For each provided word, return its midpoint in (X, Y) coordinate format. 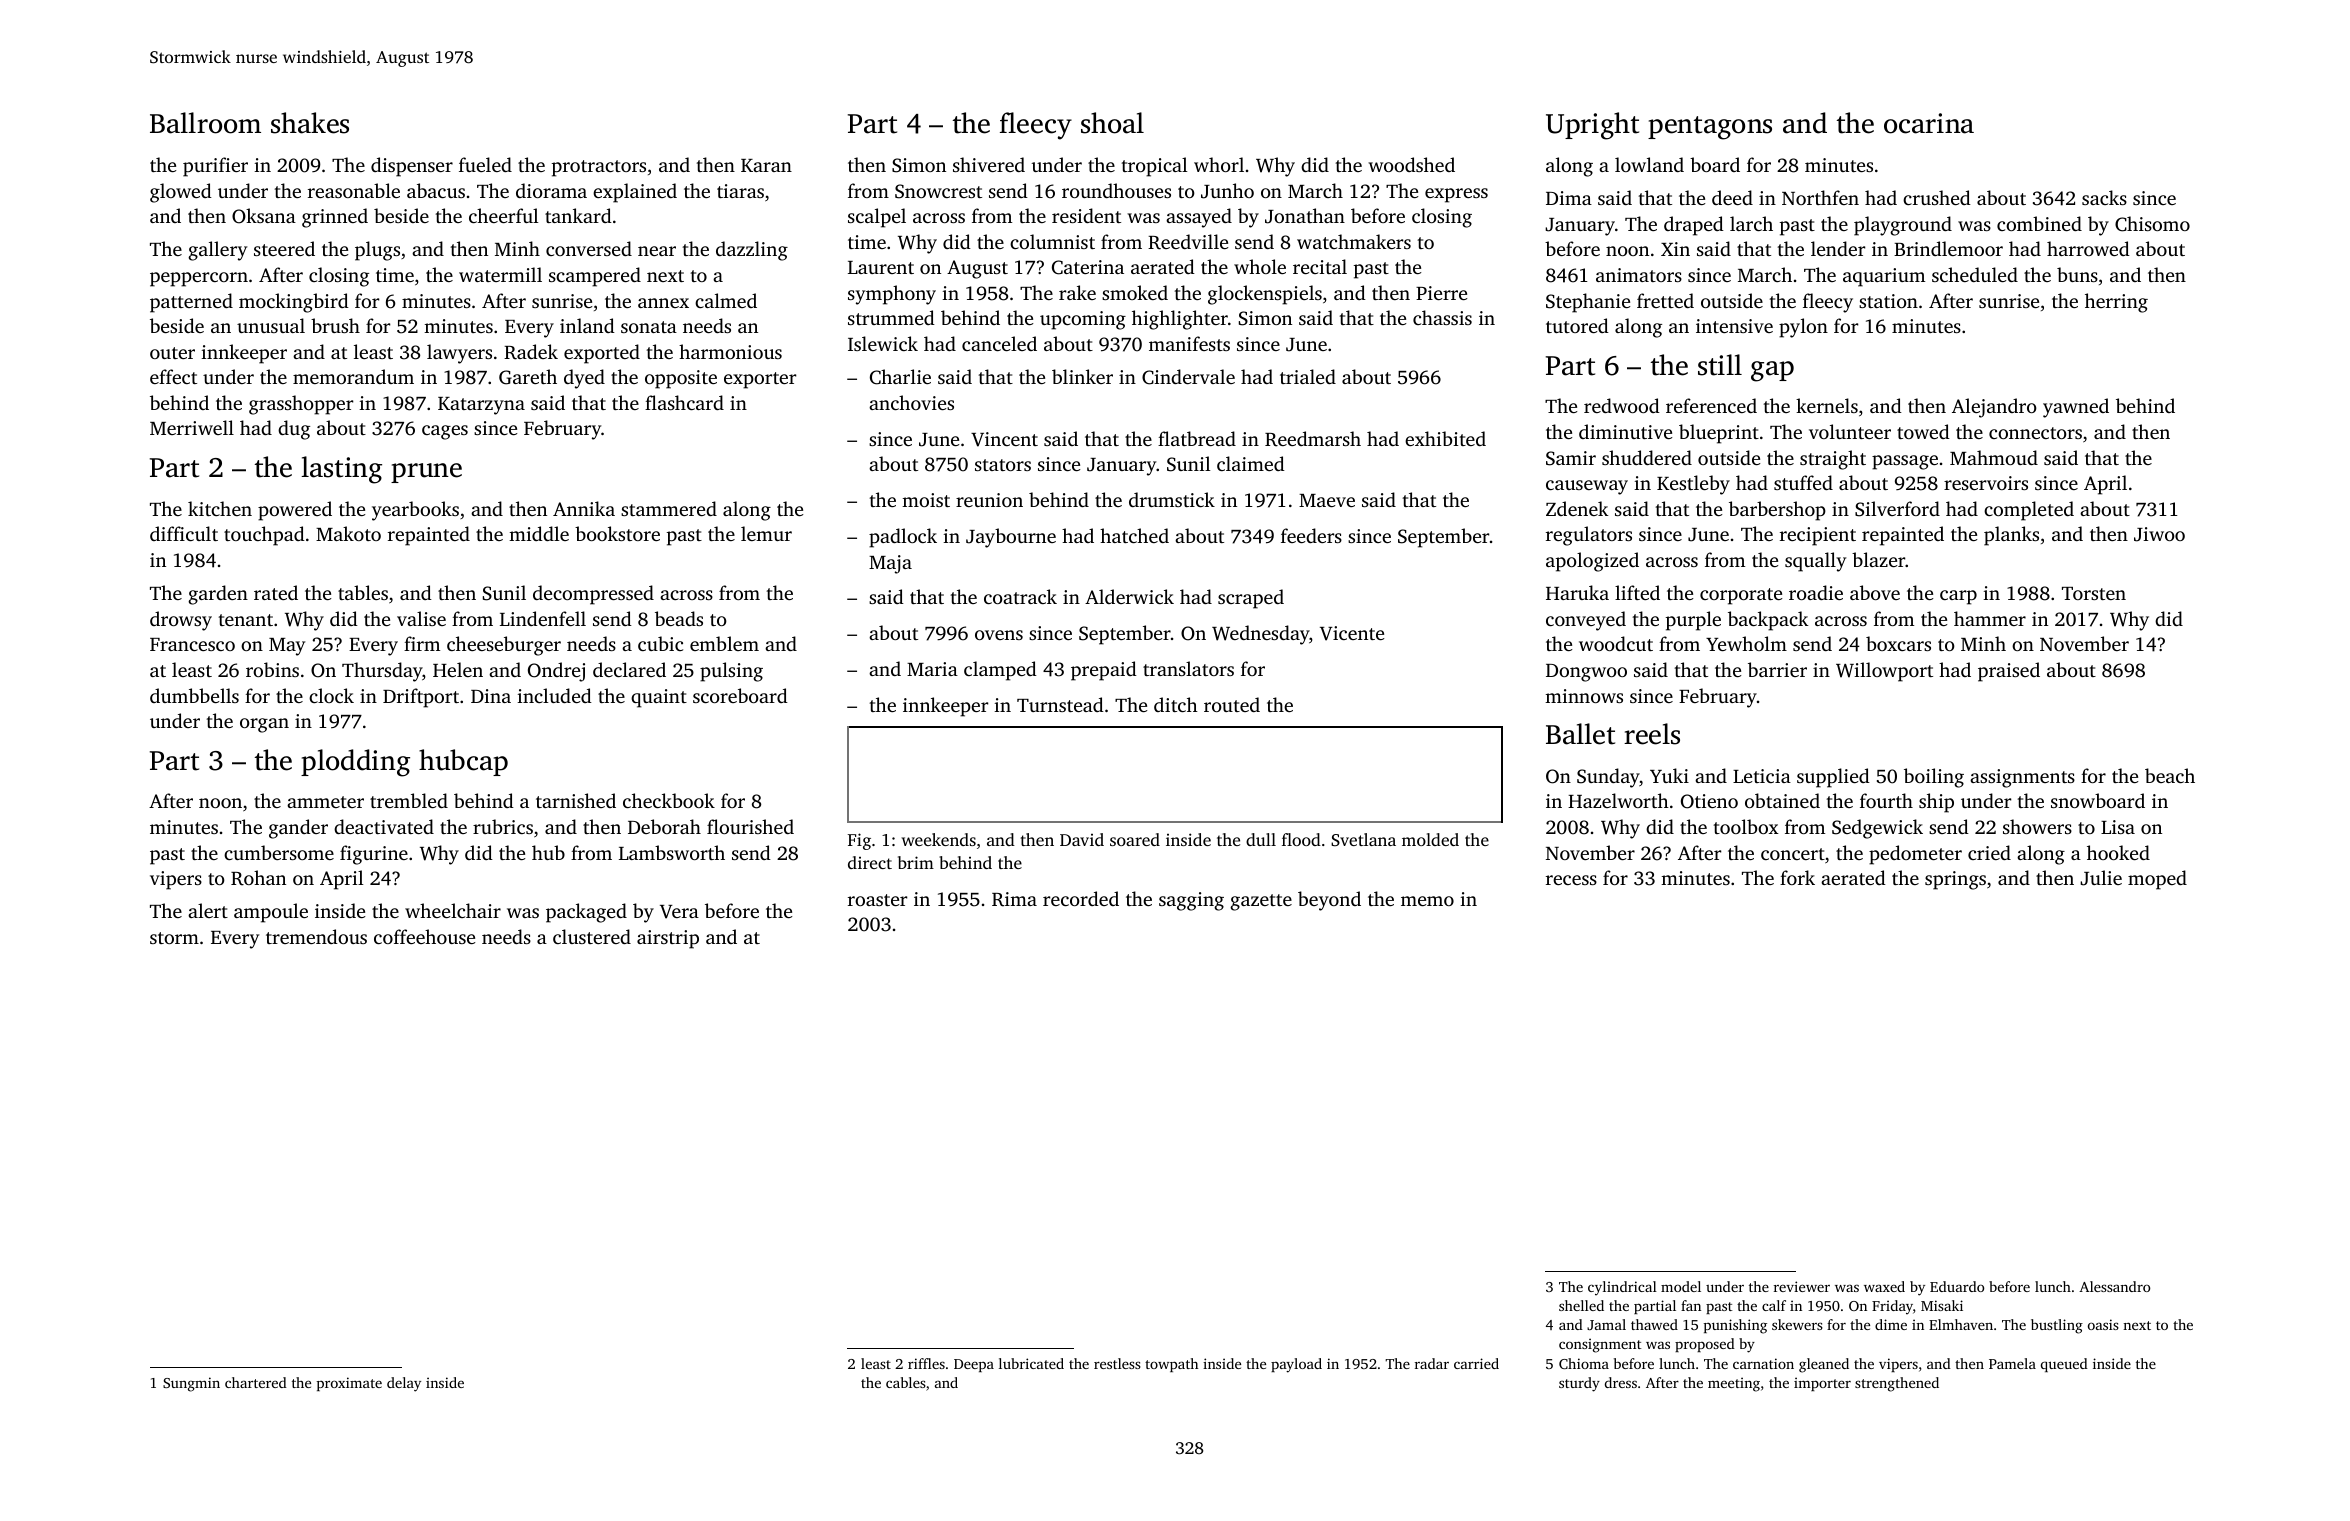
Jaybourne (1011, 538)
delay (404, 1384)
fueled (485, 164)
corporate (1741, 596)
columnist (1052, 241)
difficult (184, 533)
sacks (2104, 197)
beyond (1329, 901)
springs (1955, 880)
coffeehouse (424, 936)
